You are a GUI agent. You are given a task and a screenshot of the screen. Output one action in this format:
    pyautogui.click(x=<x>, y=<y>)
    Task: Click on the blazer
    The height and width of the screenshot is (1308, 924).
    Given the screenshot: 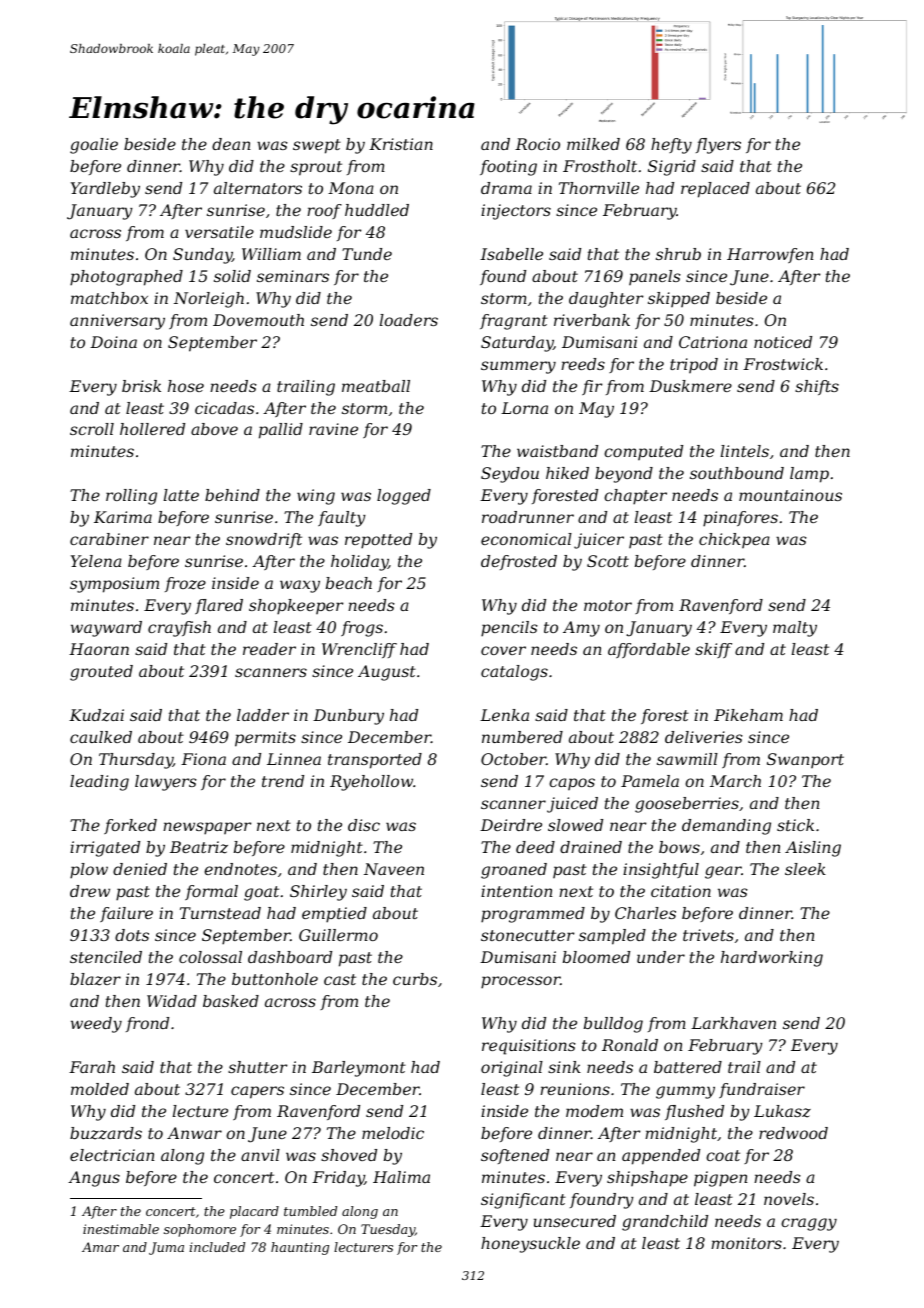 What is the action you would take?
    pyautogui.click(x=95, y=979)
